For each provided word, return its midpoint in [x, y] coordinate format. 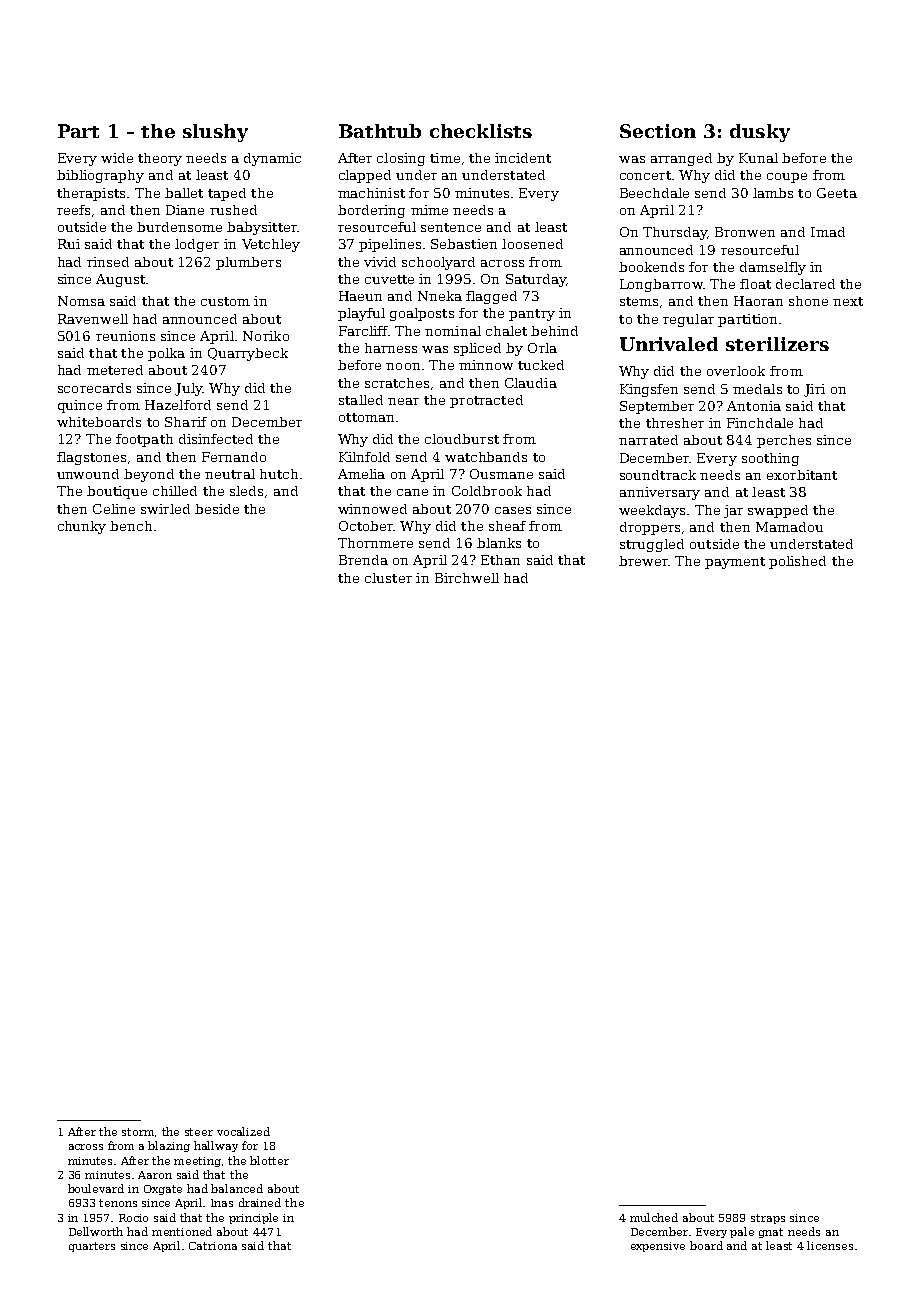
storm [139, 1132]
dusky [760, 133]
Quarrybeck [248, 354]
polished [797, 562]
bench [131, 526]
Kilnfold [364, 457]
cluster [388, 578]
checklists [481, 131]
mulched [654, 1217]
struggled [652, 545]
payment [735, 563]
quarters [92, 1247]
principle [253, 1218]
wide [117, 158]
